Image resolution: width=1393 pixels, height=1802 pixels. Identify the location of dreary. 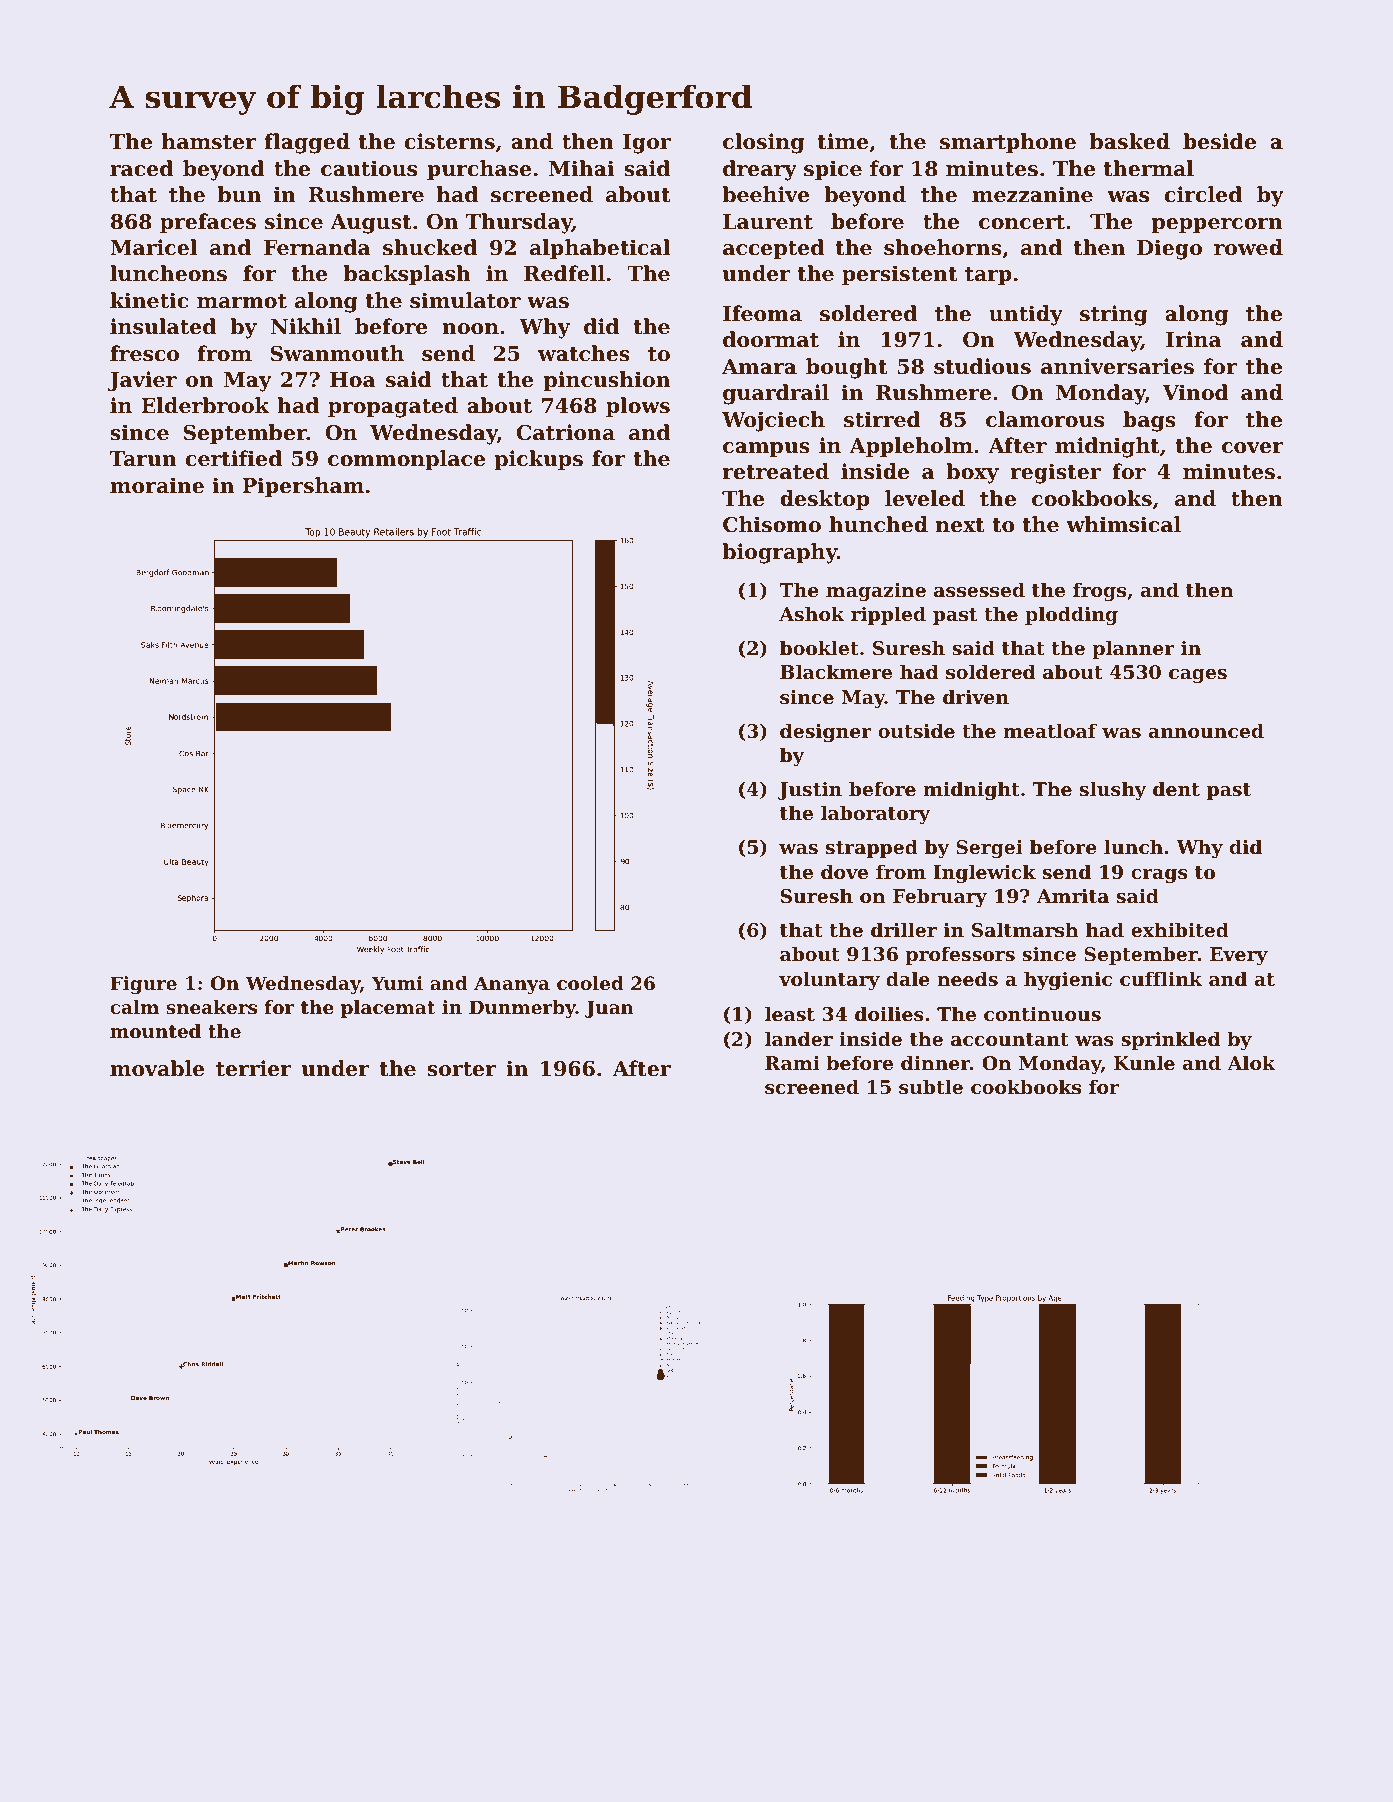
(760, 170).
